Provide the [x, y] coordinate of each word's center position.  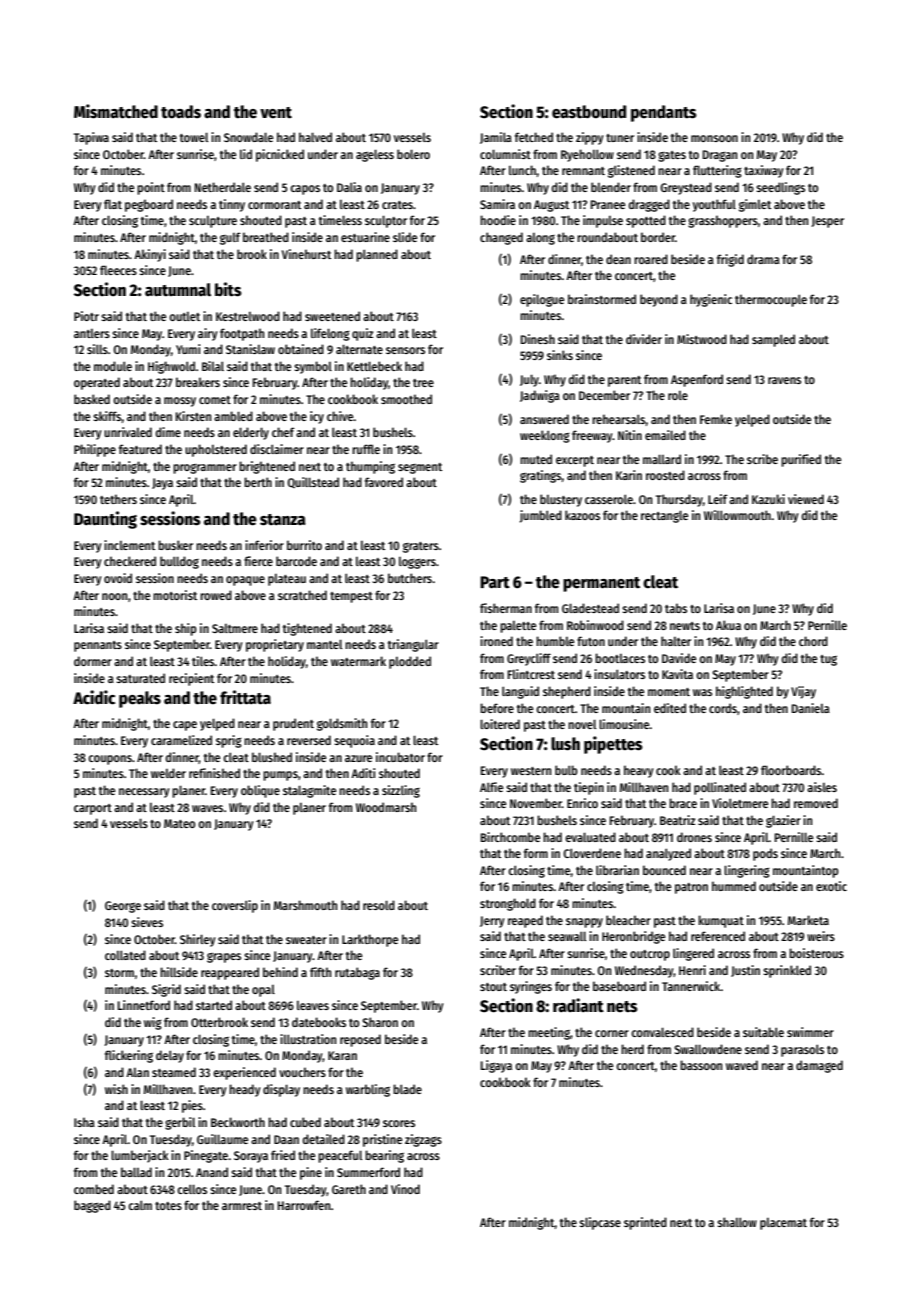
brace [683, 803]
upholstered [216, 450]
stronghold [508, 904]
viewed [806, 499]
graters [421, 547]
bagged [92, 1206]
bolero [413, 154]
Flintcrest [531, 674]
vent [276, 113]
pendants [664, 113]
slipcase [600, 1223]
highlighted [744, 692]
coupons [110, 760]
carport [93, 809]
